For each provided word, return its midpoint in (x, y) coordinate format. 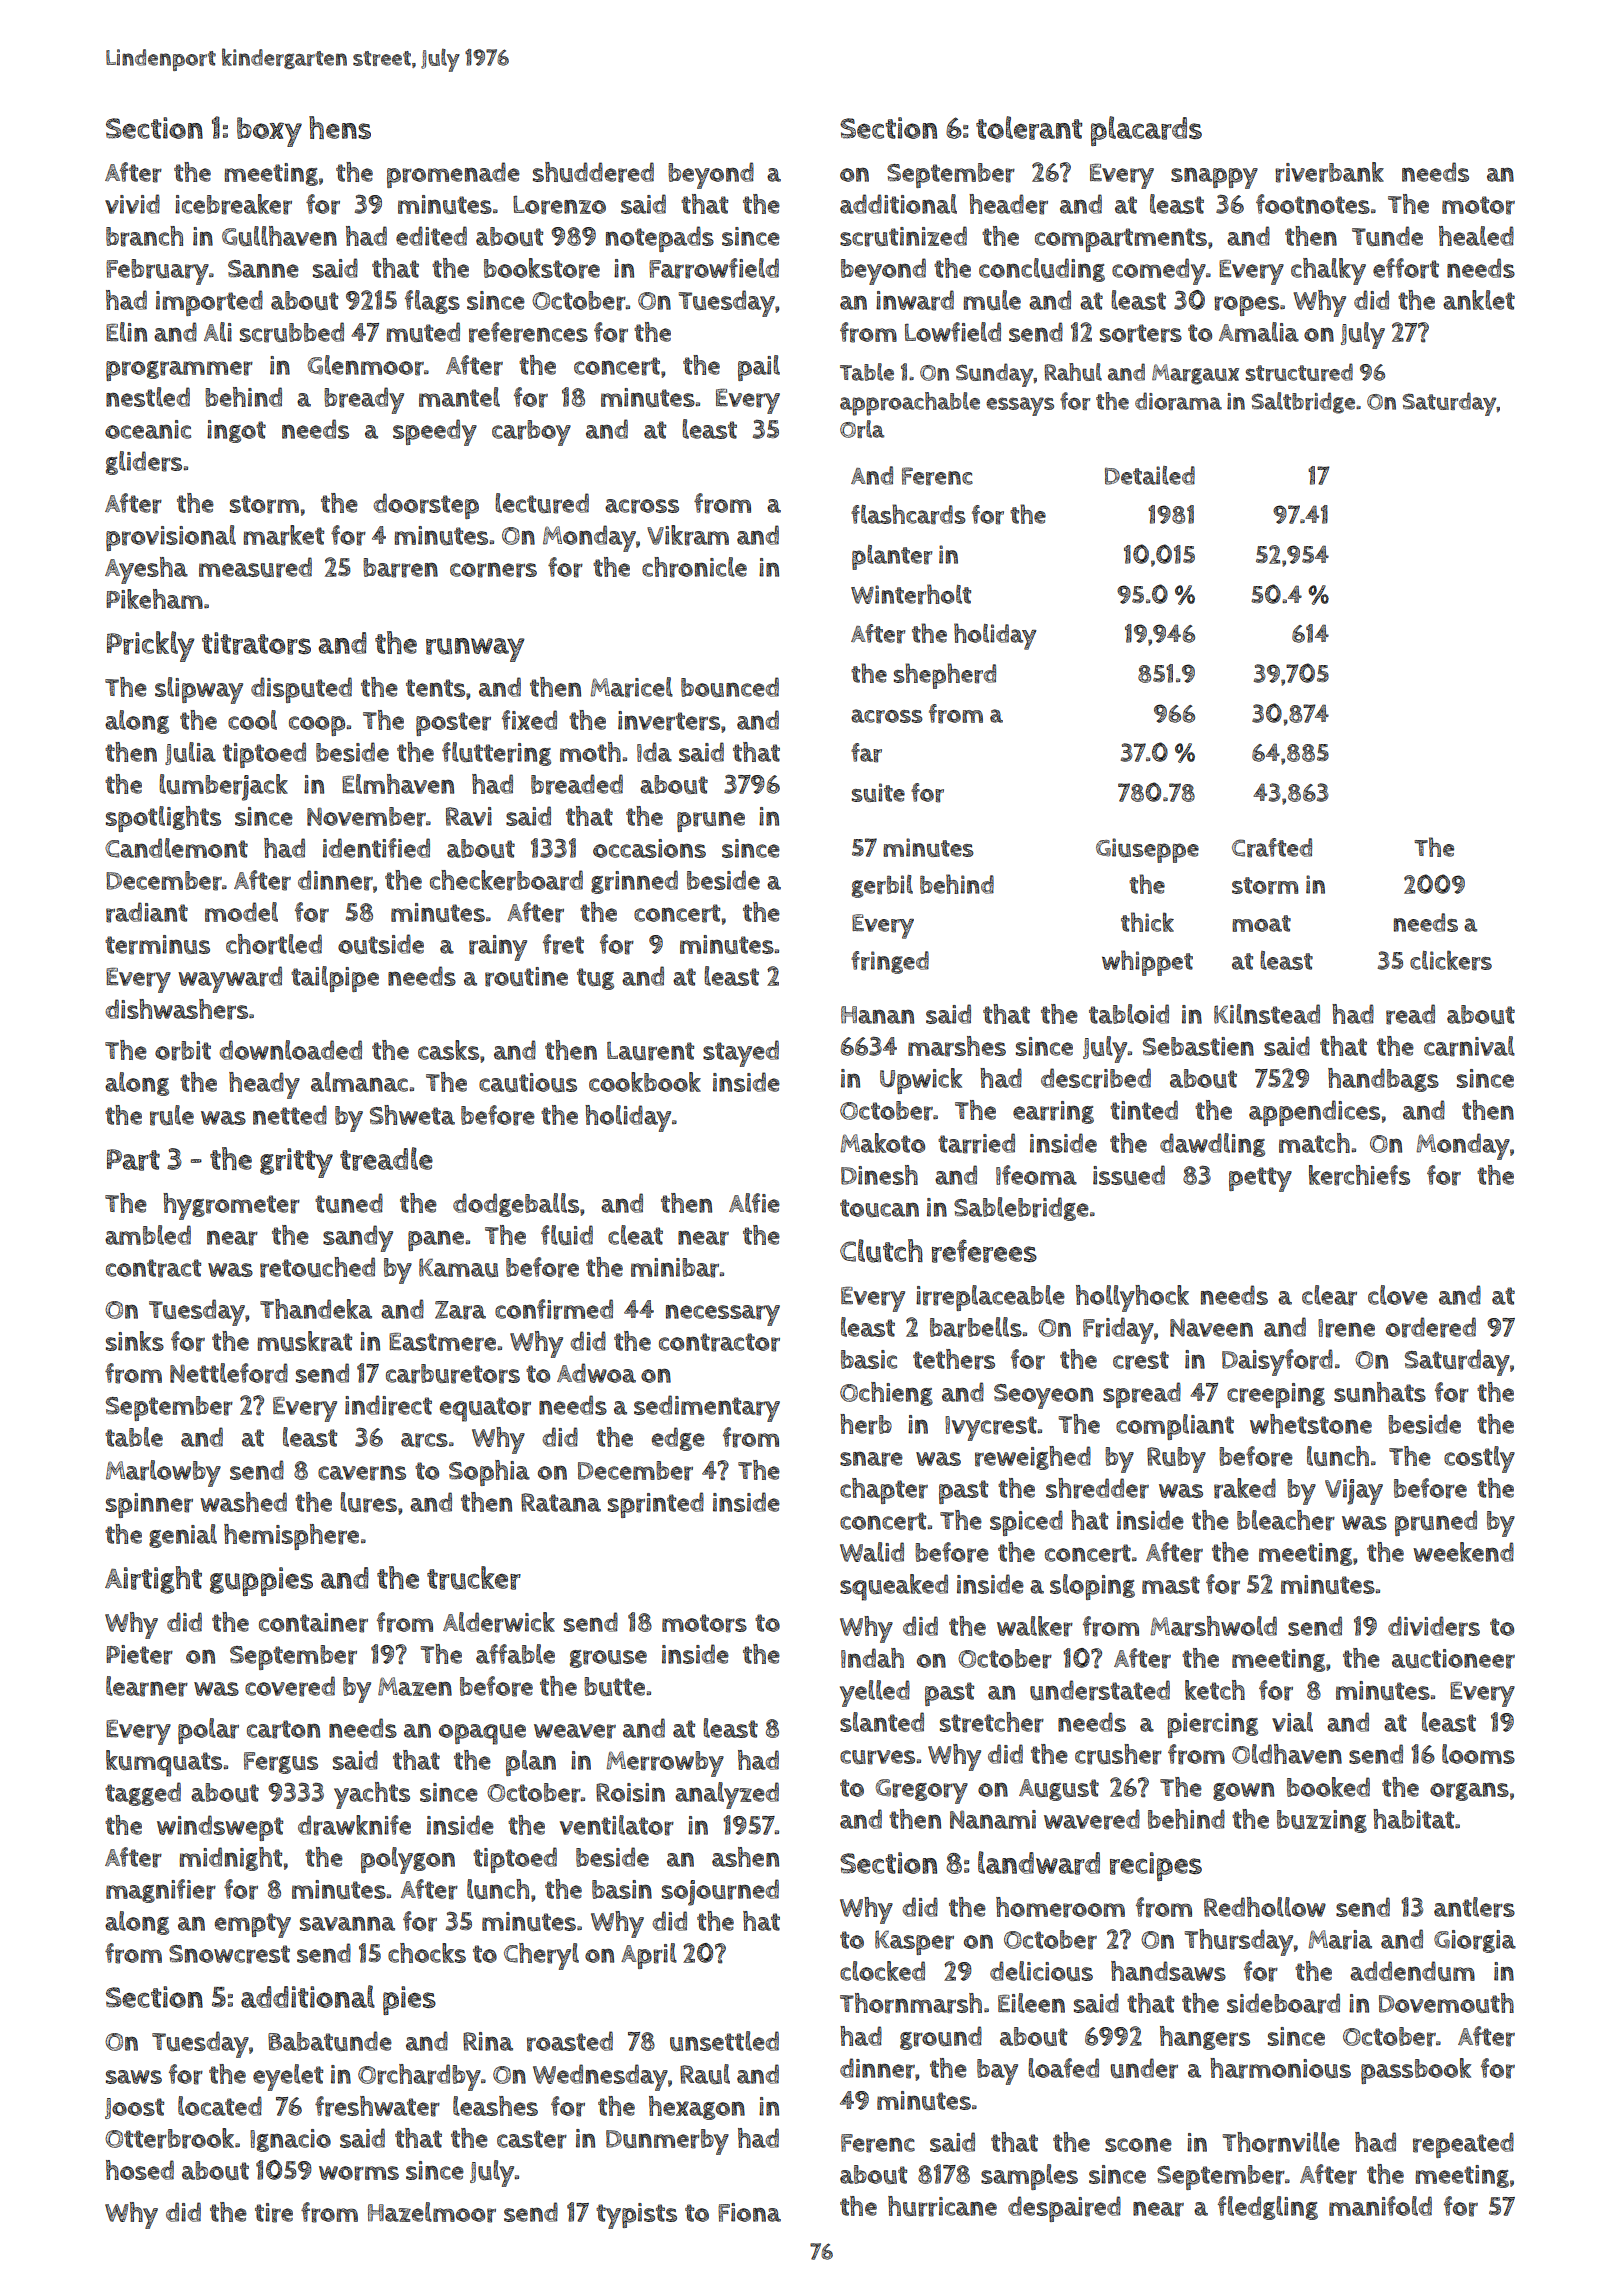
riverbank (1329, 172)
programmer (179, 371)
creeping (1276, 1395)
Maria (1340, 1940)
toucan (879, 1208)
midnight (230, 1859)
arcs (424, 1440)
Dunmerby (667, 2142)
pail (759, 368)
